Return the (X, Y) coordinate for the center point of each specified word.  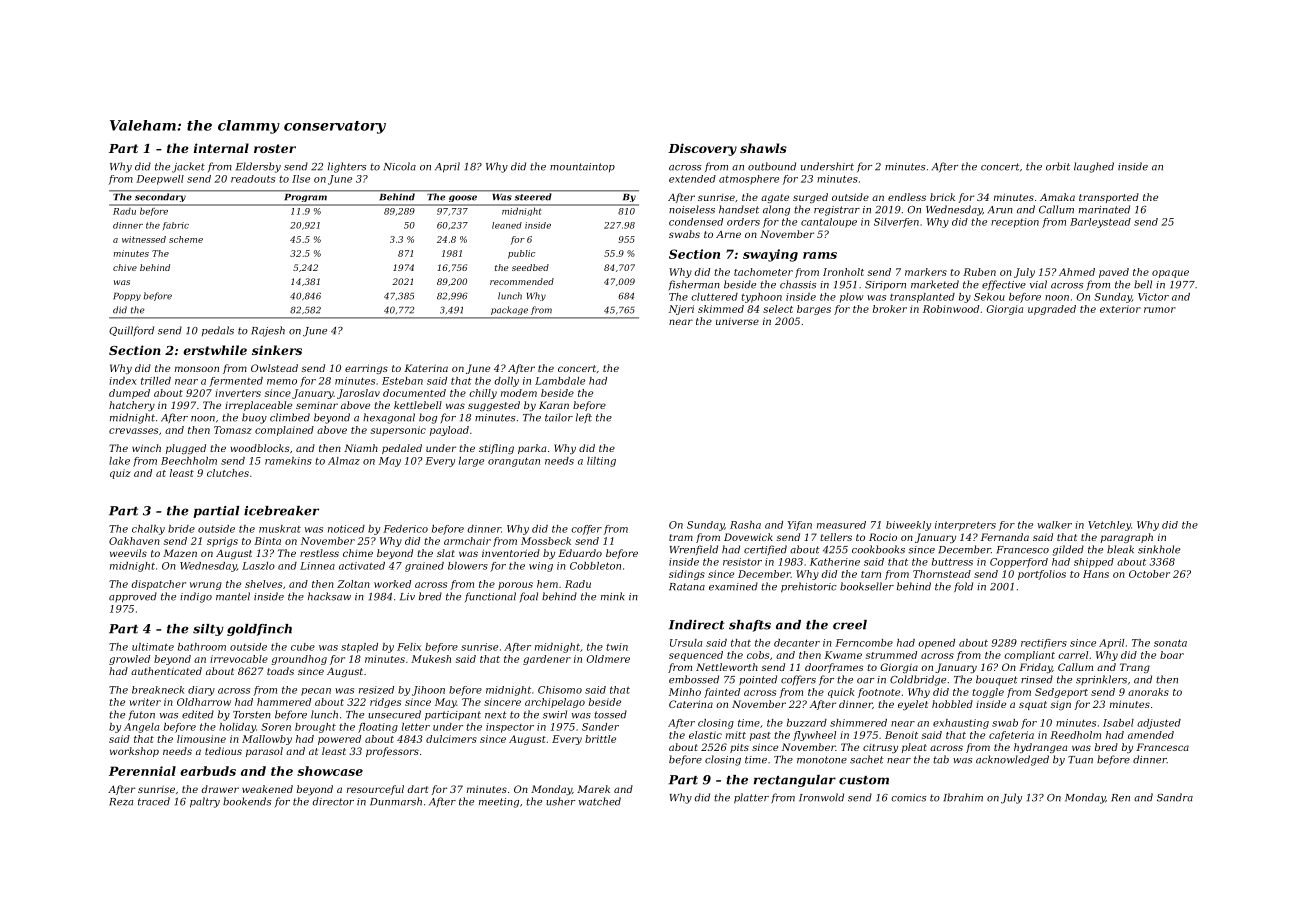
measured (841, 525)
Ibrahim (963, 797)
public (521, 254)
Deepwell (160, 180)
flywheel (814, 736)
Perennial (142, 771)
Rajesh (268, 331)
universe (737, 321)
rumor (1160, 310)
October (1149, 574)
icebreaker (281, 511)
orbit (1058, 166)
